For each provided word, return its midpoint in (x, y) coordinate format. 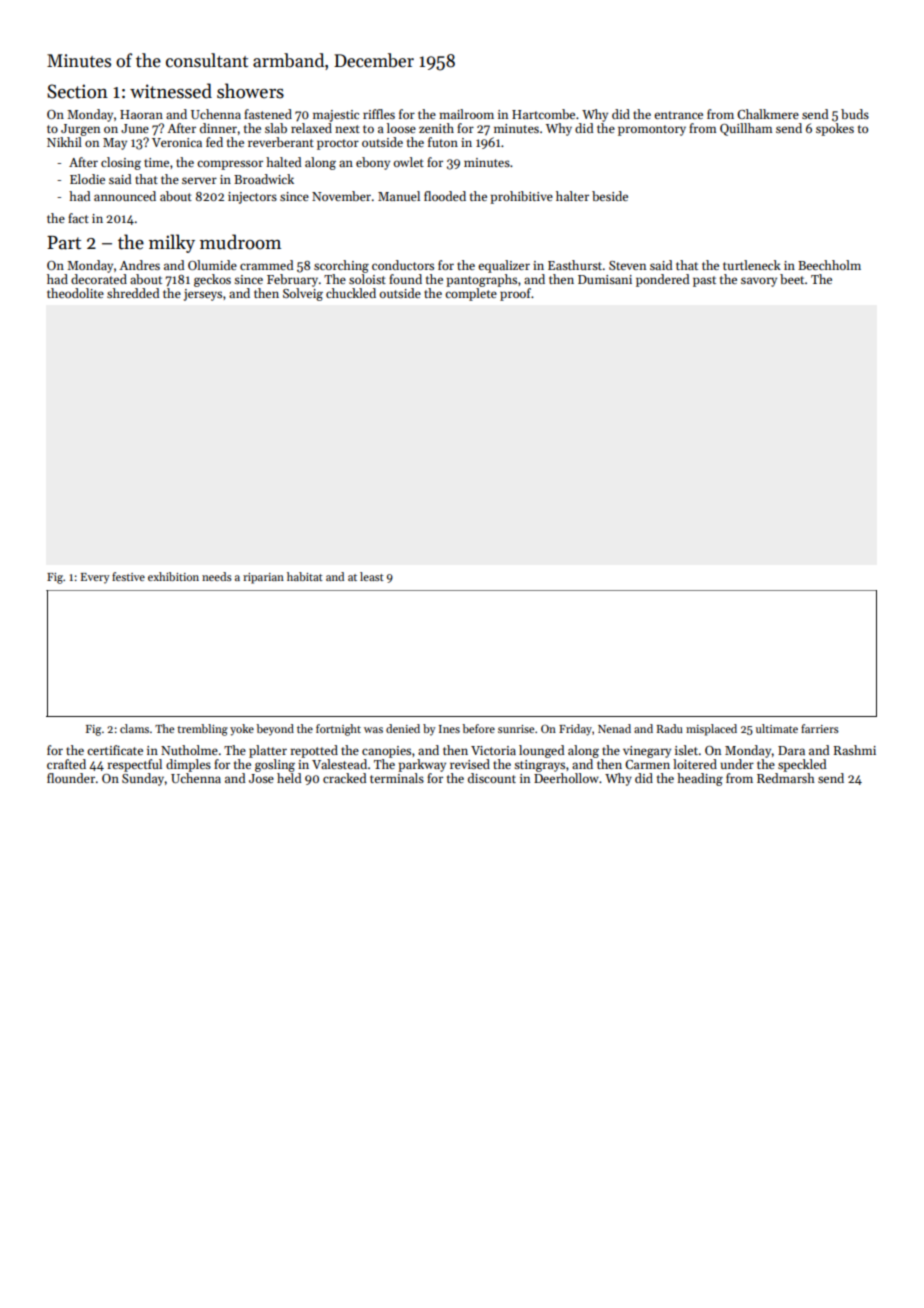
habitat (305, 576)
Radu (670, 728)
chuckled (351, 293)
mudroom (240, 242)
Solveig (303, 294)
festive (128, 576)
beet (792, 279)
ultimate (777, 728)
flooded (445, 196)
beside (610, 196)
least (372, 576)
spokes (835, 129)
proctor (338, 144)
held (289, 778)
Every (95, 578)
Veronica (177, 142)
